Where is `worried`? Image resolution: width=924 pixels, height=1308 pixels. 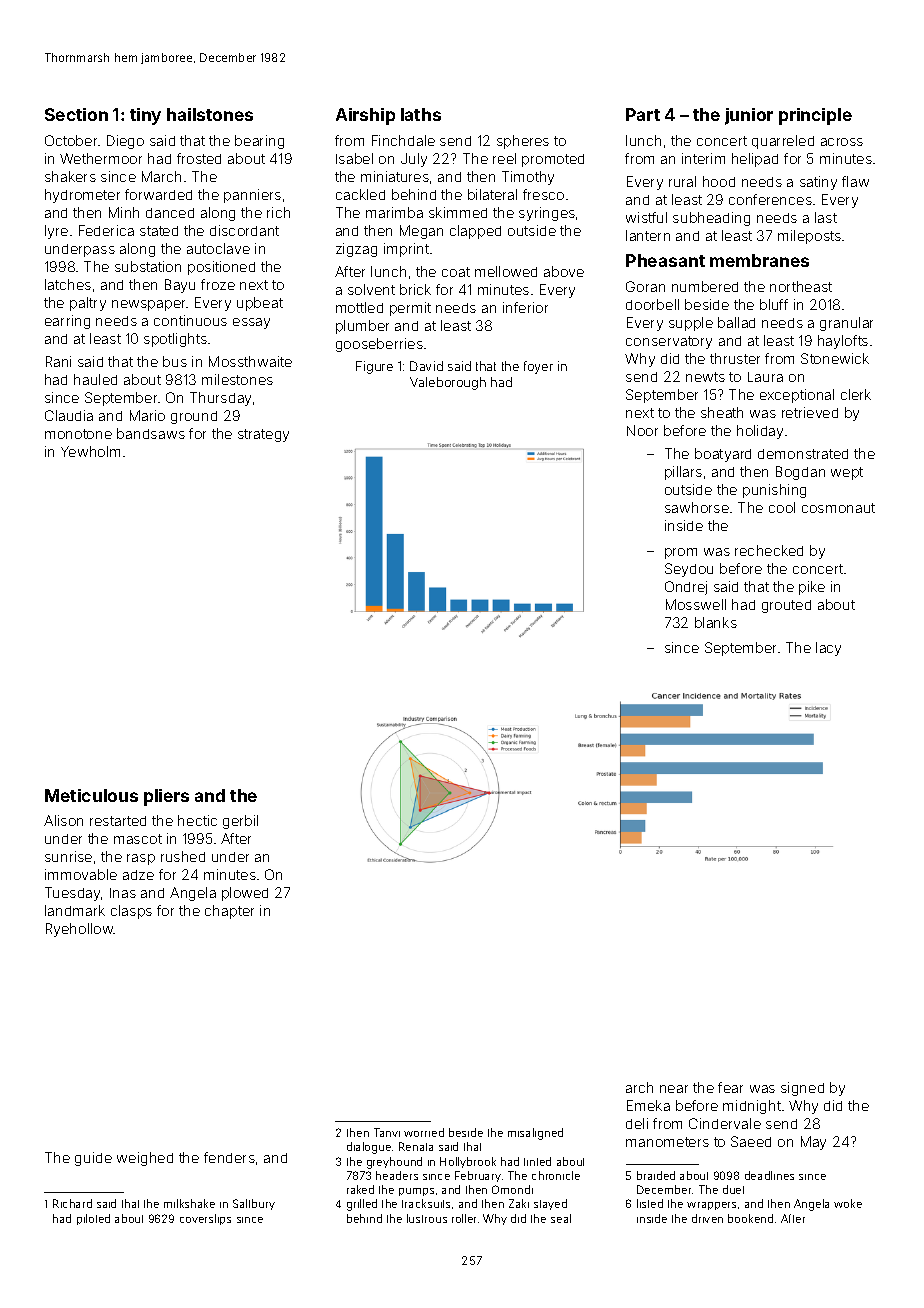
worried is located at coordinates (424, 1132).
